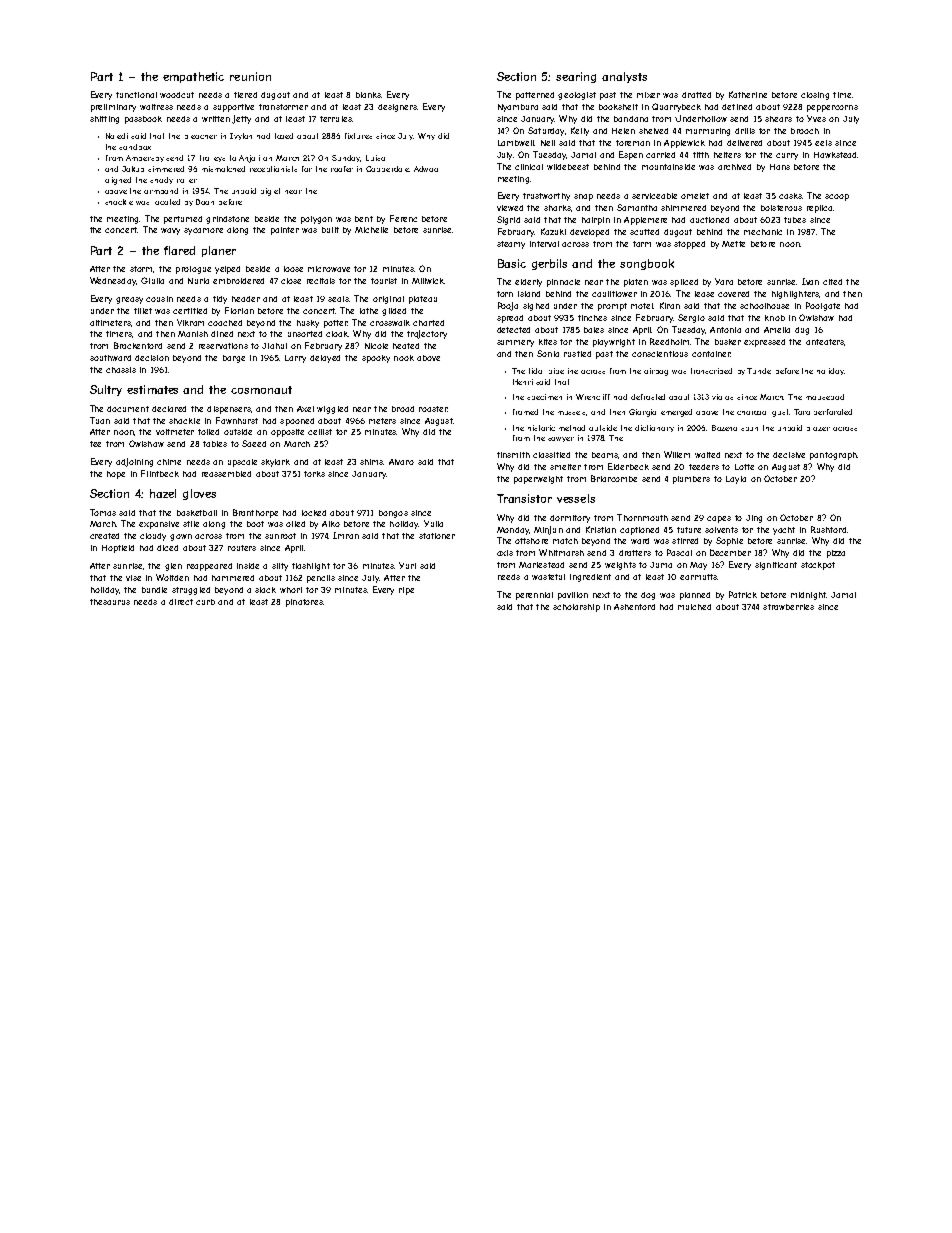 The width and height of the screenshot is (952, 1233). Describe the element at coordinates (212, 158) in the screenshot. I see `trolleys` at that location.
